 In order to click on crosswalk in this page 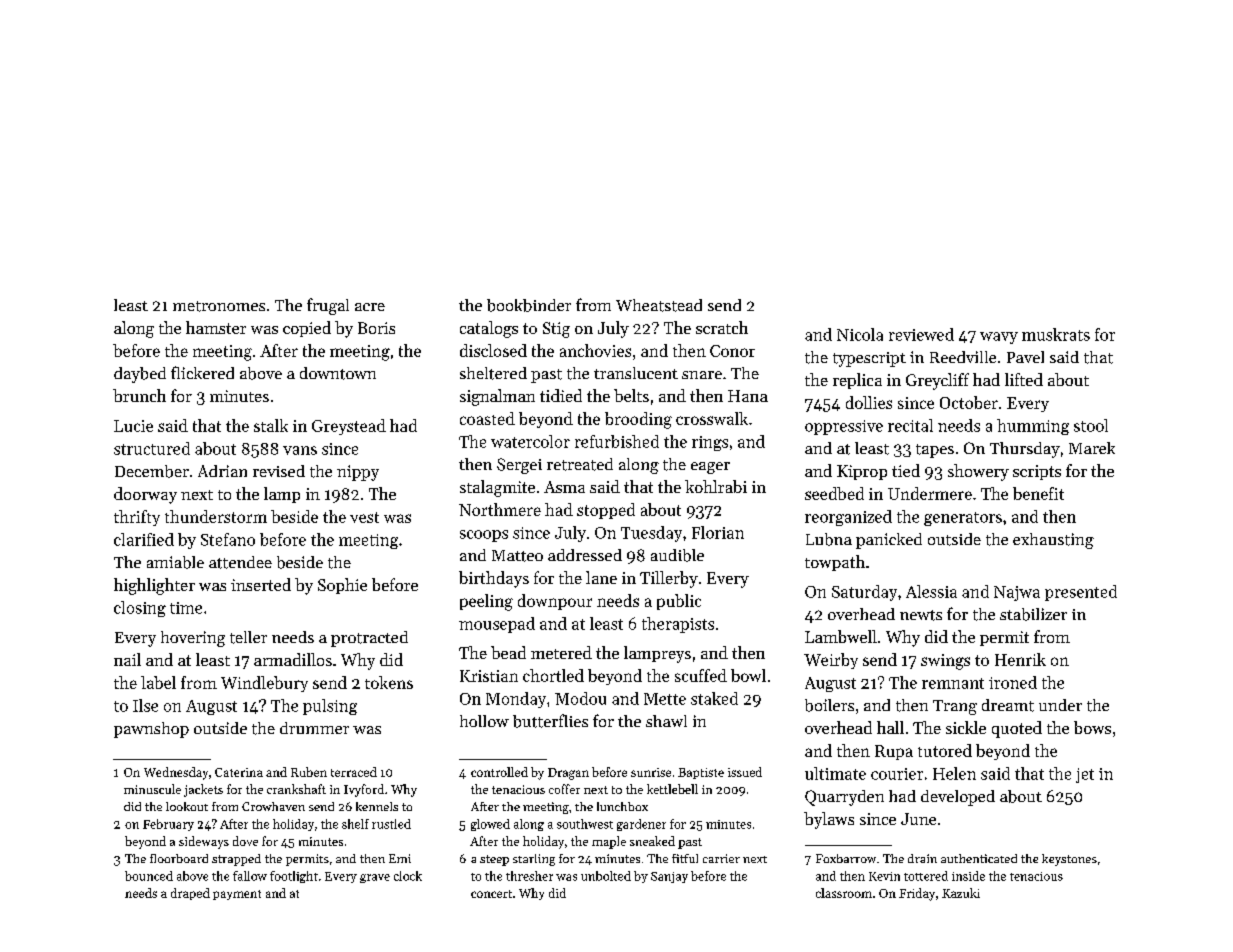, I will do `click(712, 418)`.
